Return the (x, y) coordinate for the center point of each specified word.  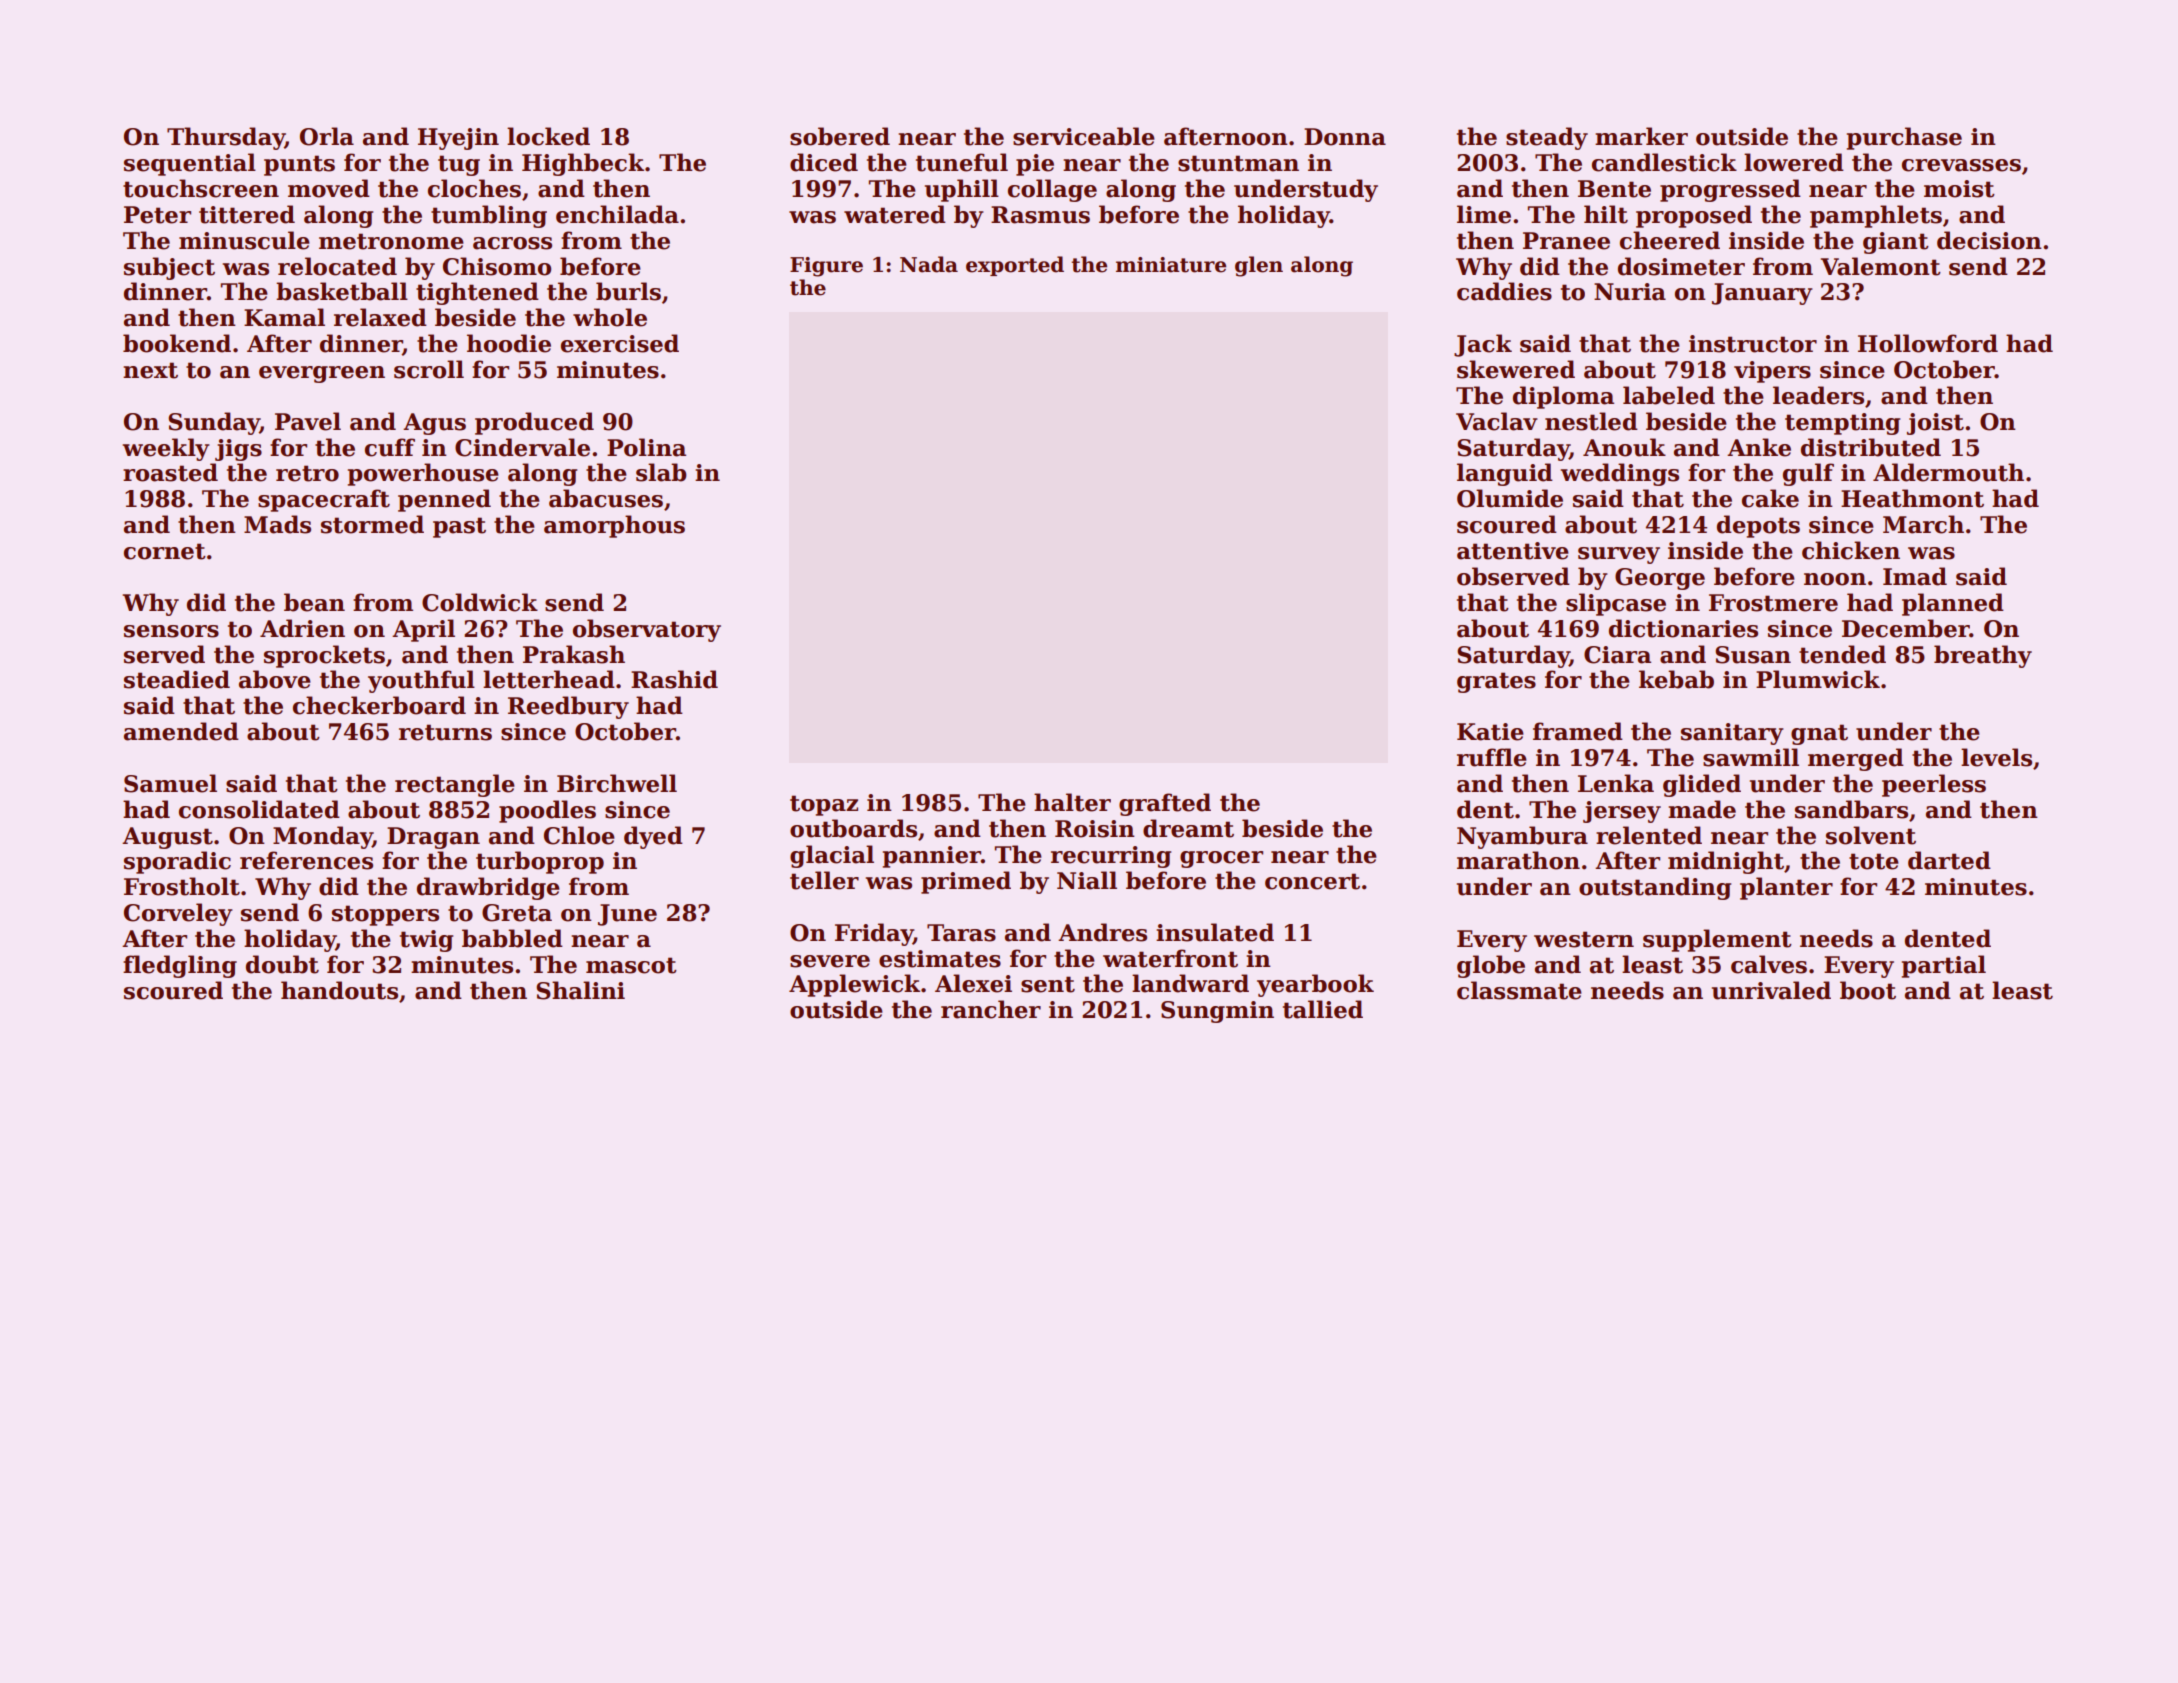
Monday (323, 837)
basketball (342, 291)
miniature (1171, 265)
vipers (1772, 372)
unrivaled (1771, 990)
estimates (940, 959)
